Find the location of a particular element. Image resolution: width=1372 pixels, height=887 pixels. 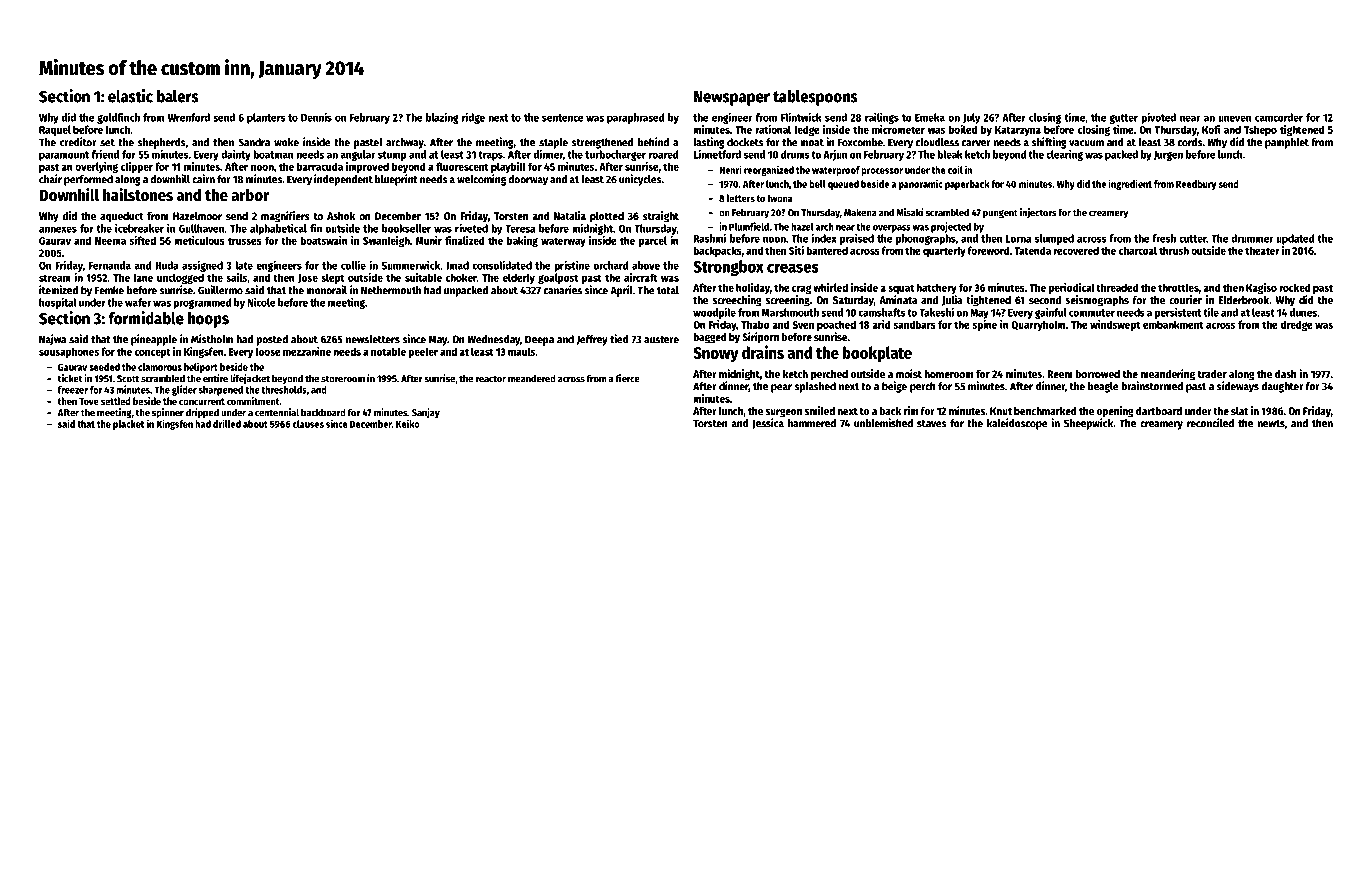

annexes is located at coordinates (58, 229).
